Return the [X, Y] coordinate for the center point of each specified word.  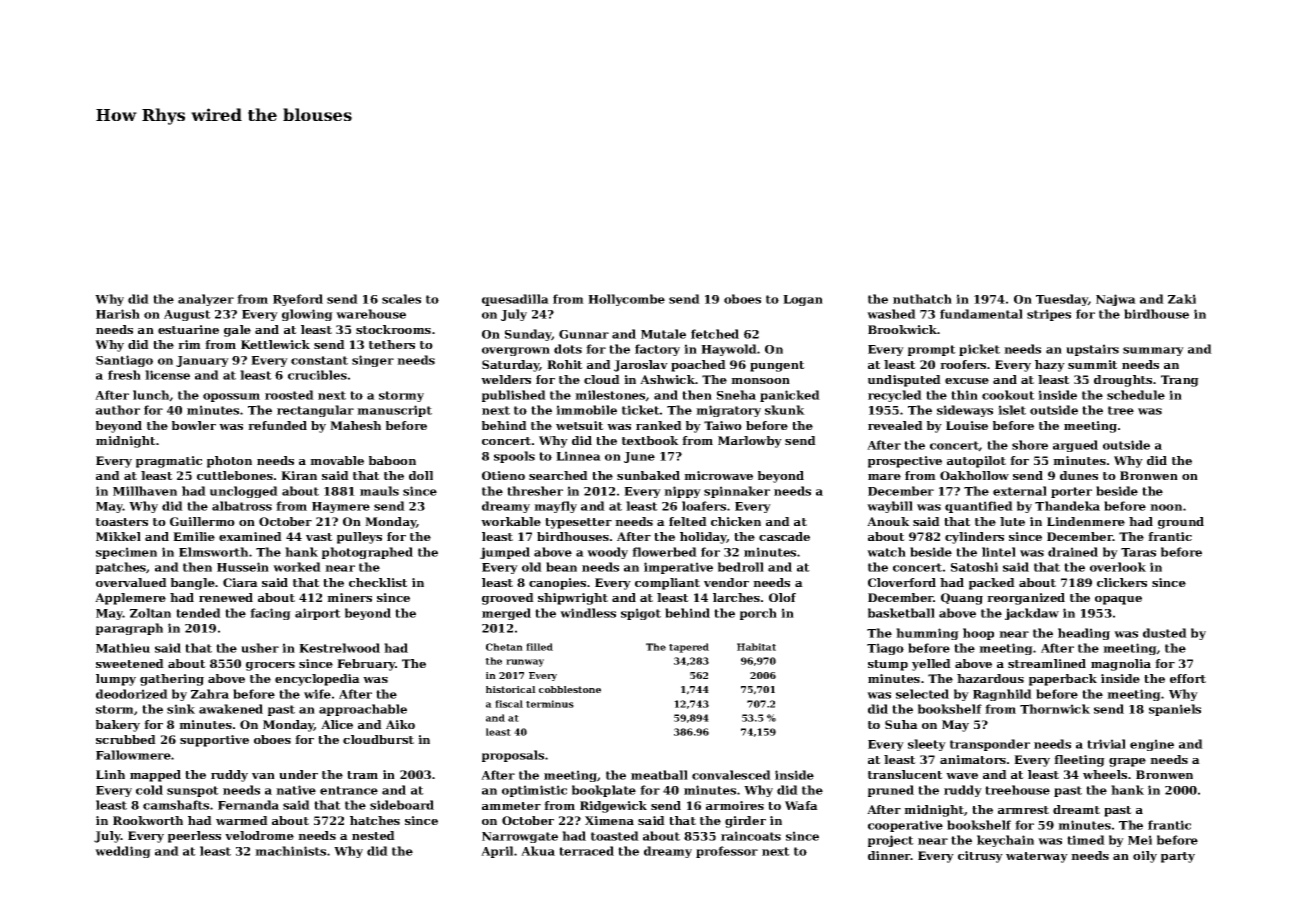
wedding [123, 852]
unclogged [244, 492]
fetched [715, 334]
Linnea [578, 456]
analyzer [206, 300]
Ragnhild [1002, 695]
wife [317, 694]
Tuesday [1062, 300]
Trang [1180, 381]
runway [525, 663]
